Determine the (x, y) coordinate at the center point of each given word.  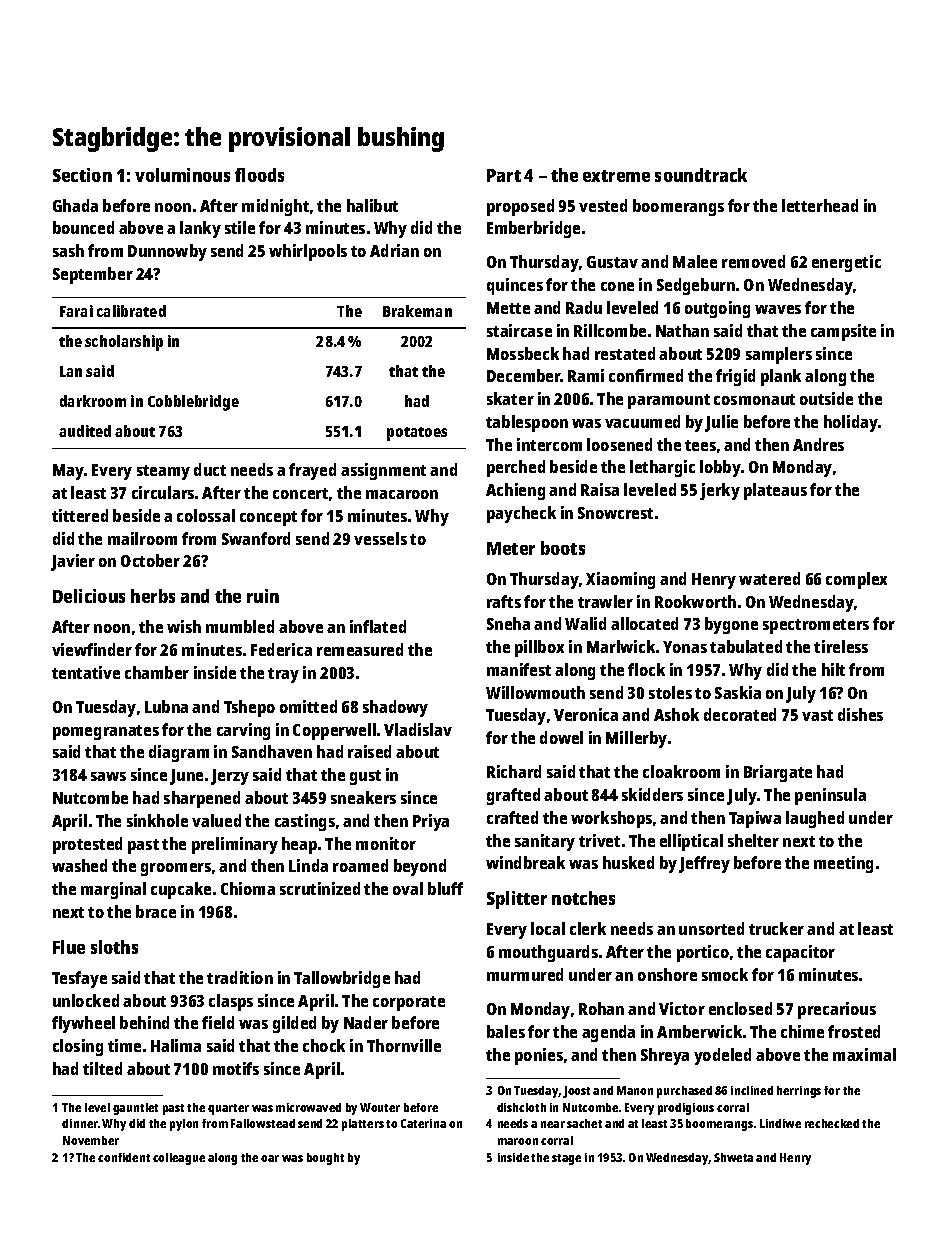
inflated (378, 626)
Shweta (733, 1157)
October (150, 560)
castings (305, 822)
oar (270, 1158)
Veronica (586, 714)
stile (240, 227)
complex (856, 580)
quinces (515, 286)
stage (566, 1159)
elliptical (691, 842)
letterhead (820, 205)
